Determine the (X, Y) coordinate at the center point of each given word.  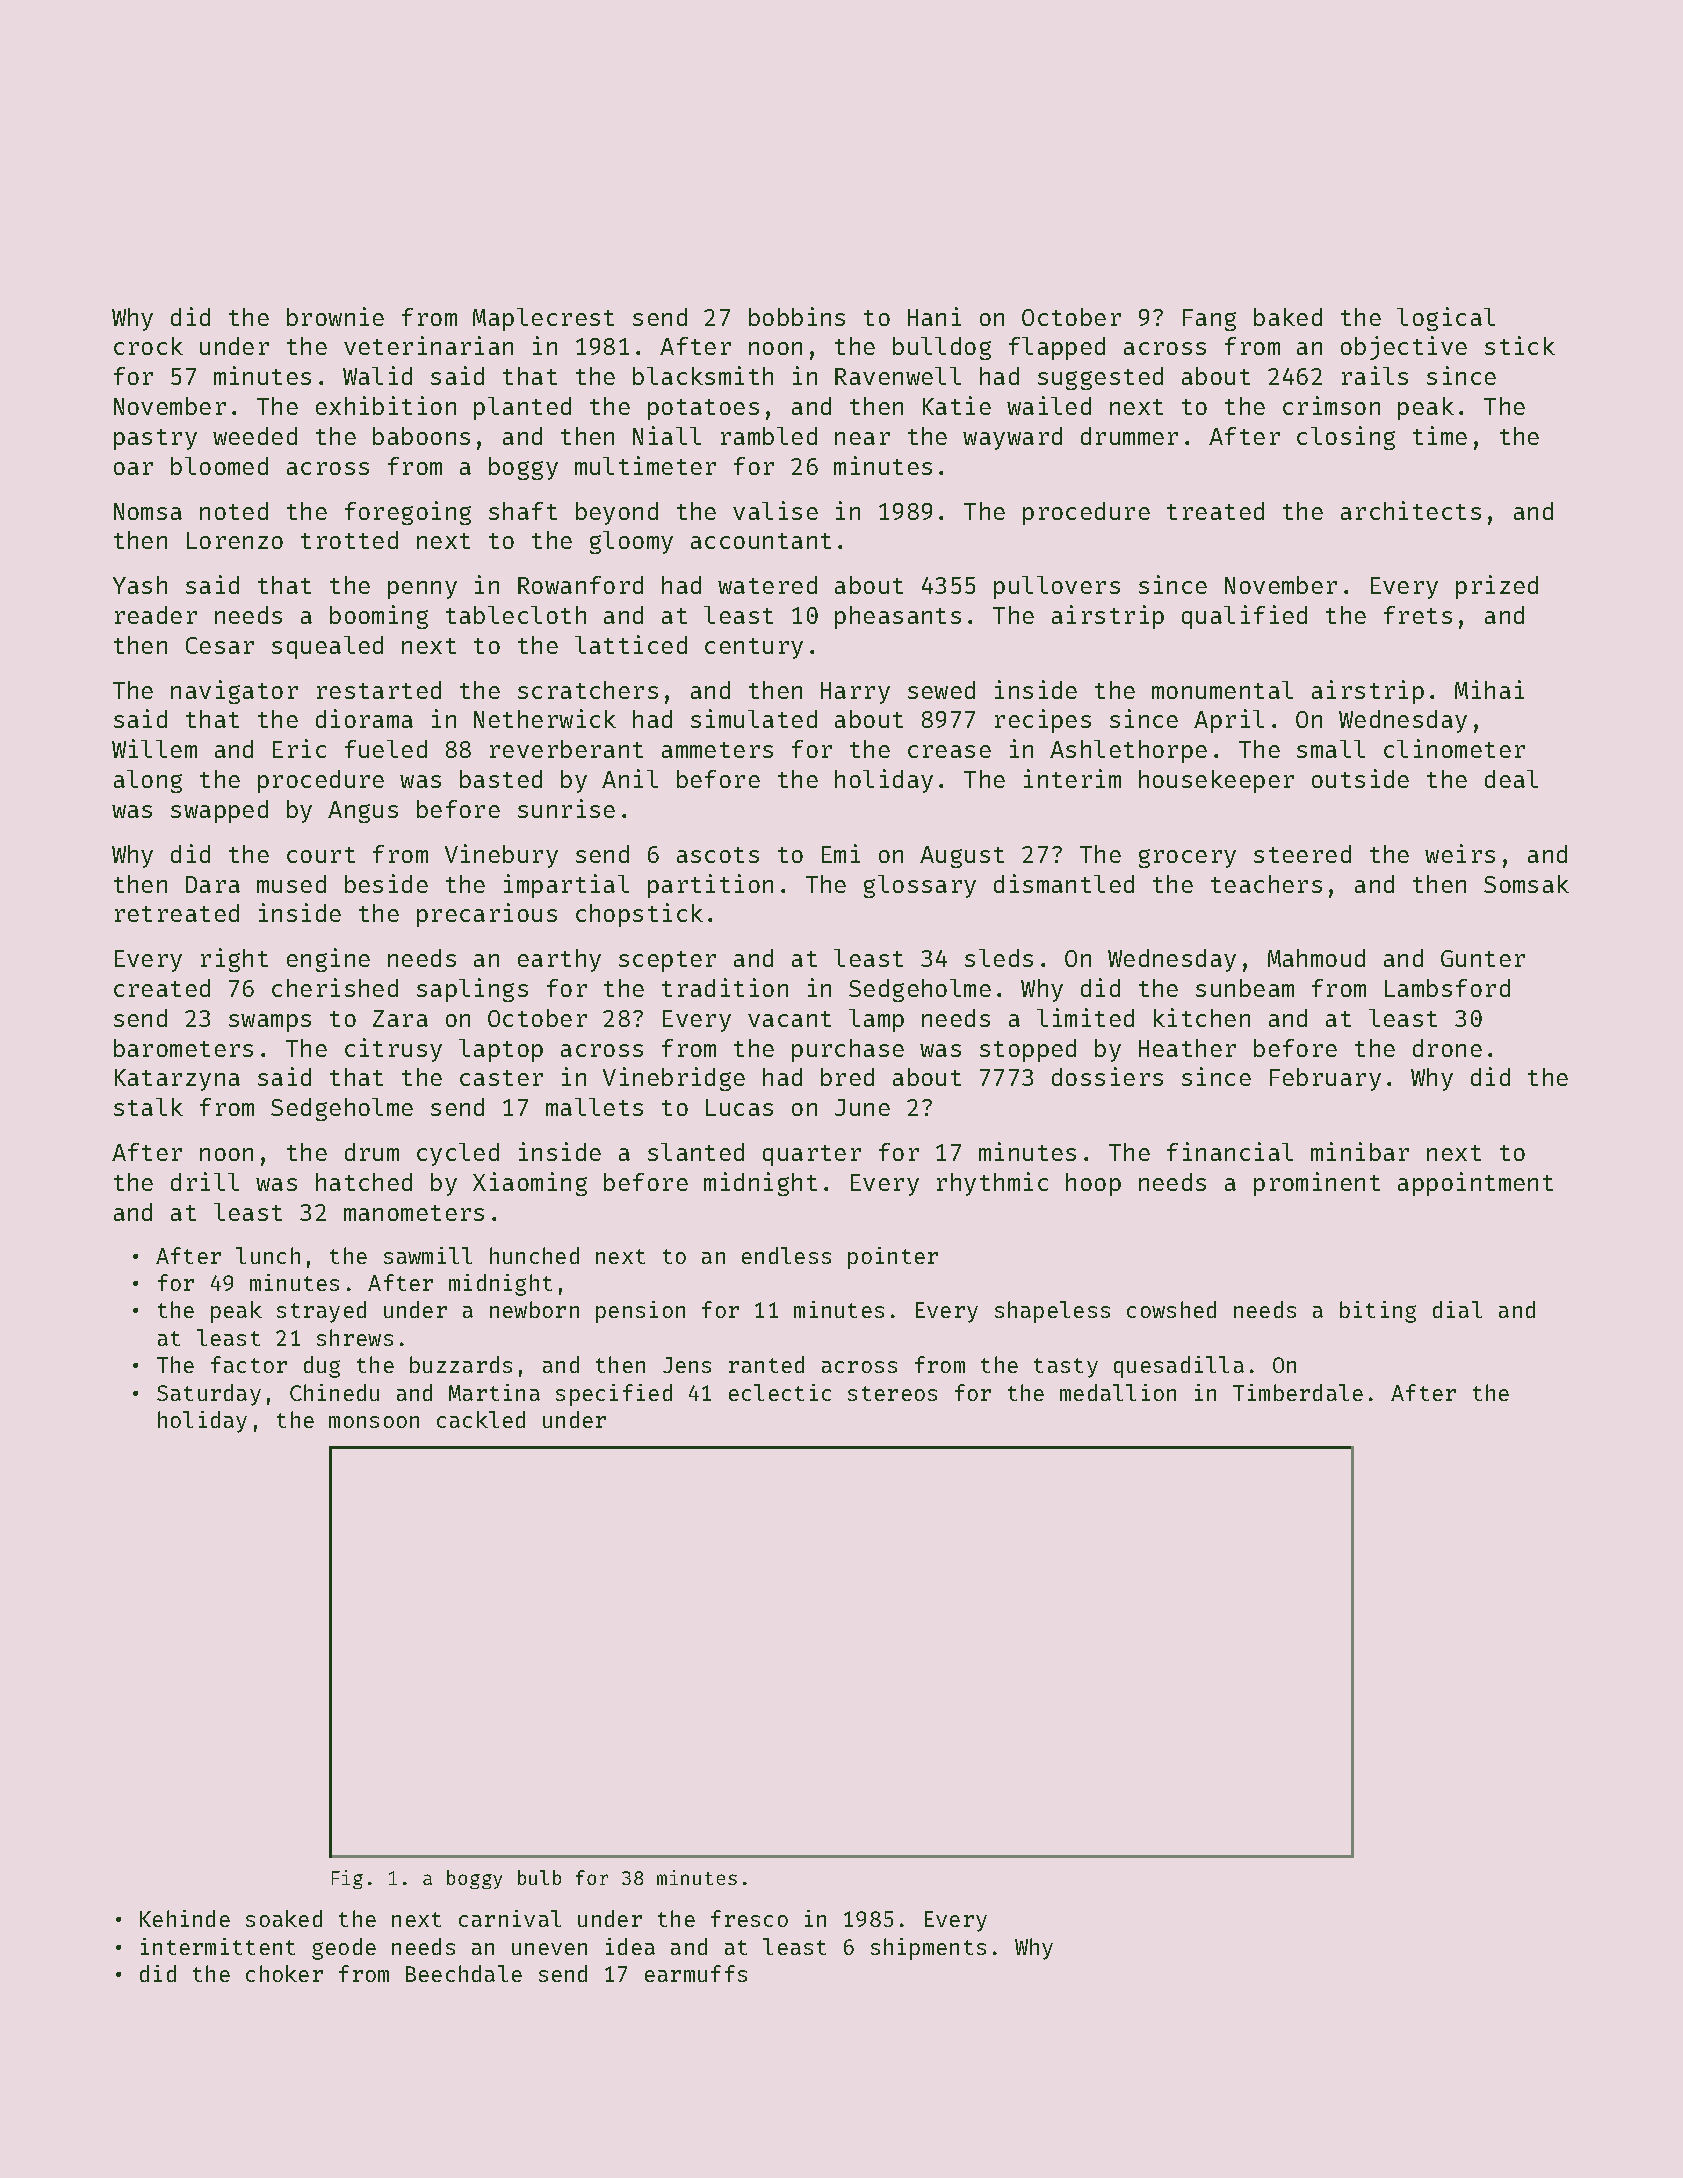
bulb (539, 1877)
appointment (1475, 1184)
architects (1411, 510)
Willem (154, 748)
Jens (687, 1365)
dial (1457, 1309)
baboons (421, 436)
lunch (268, 1255)
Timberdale (1298, 1392)
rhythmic (992, 1184)
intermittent (218, 1946)
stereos (892, 1393)
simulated (754, 718)
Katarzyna (177, 1080)
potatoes (703, 409)
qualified (1244, 617)
